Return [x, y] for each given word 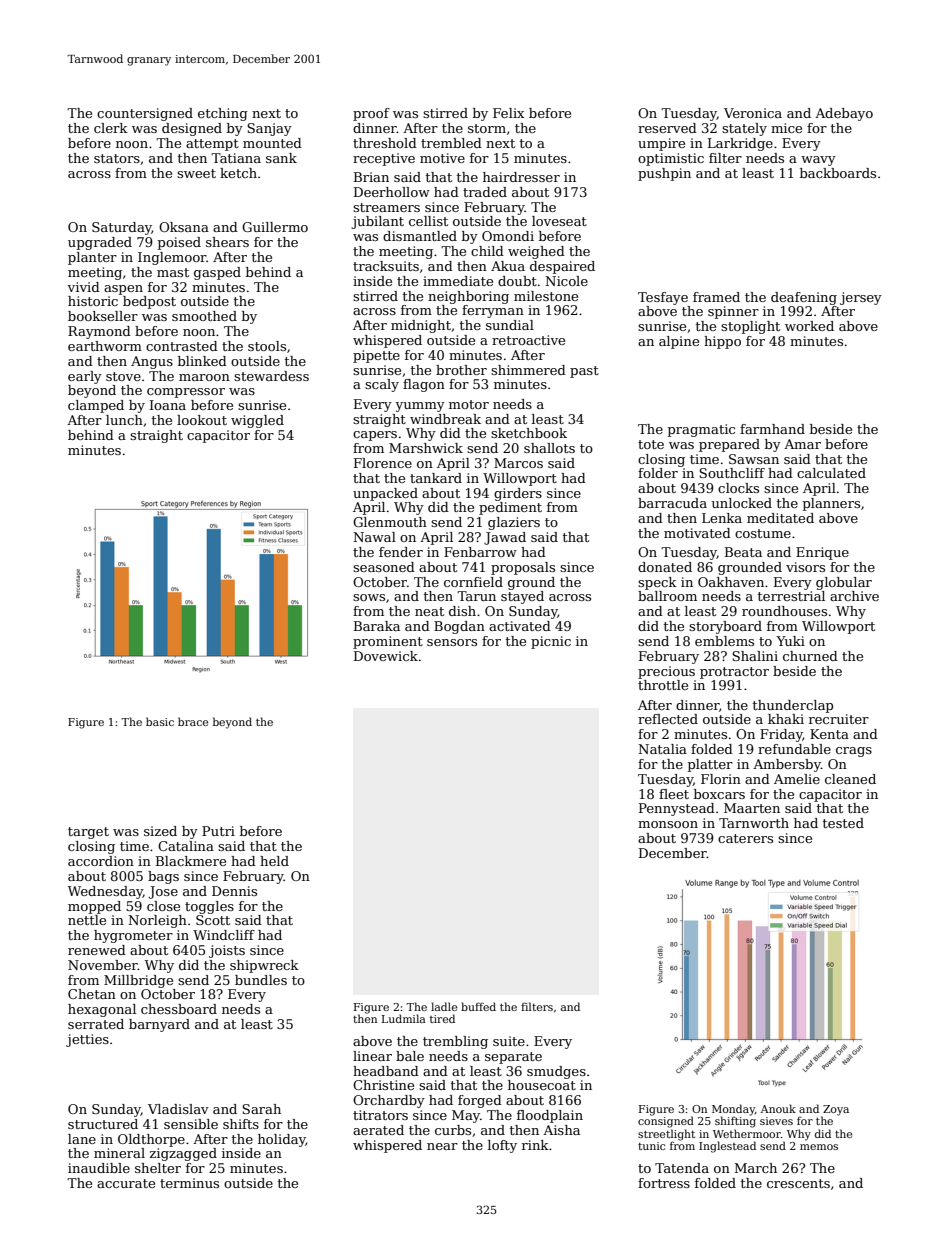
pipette [376, 356]
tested [843, 823]
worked [809, 326]
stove [123, 376]
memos [819, 1147]
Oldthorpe [151, 1140]
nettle [87, 920]
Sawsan [754, 459]
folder [658, 473]
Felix [508, 113]
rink [535, 1145]
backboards [838, 173]
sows [369, 597]
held [274, 861]
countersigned [145, 114]
